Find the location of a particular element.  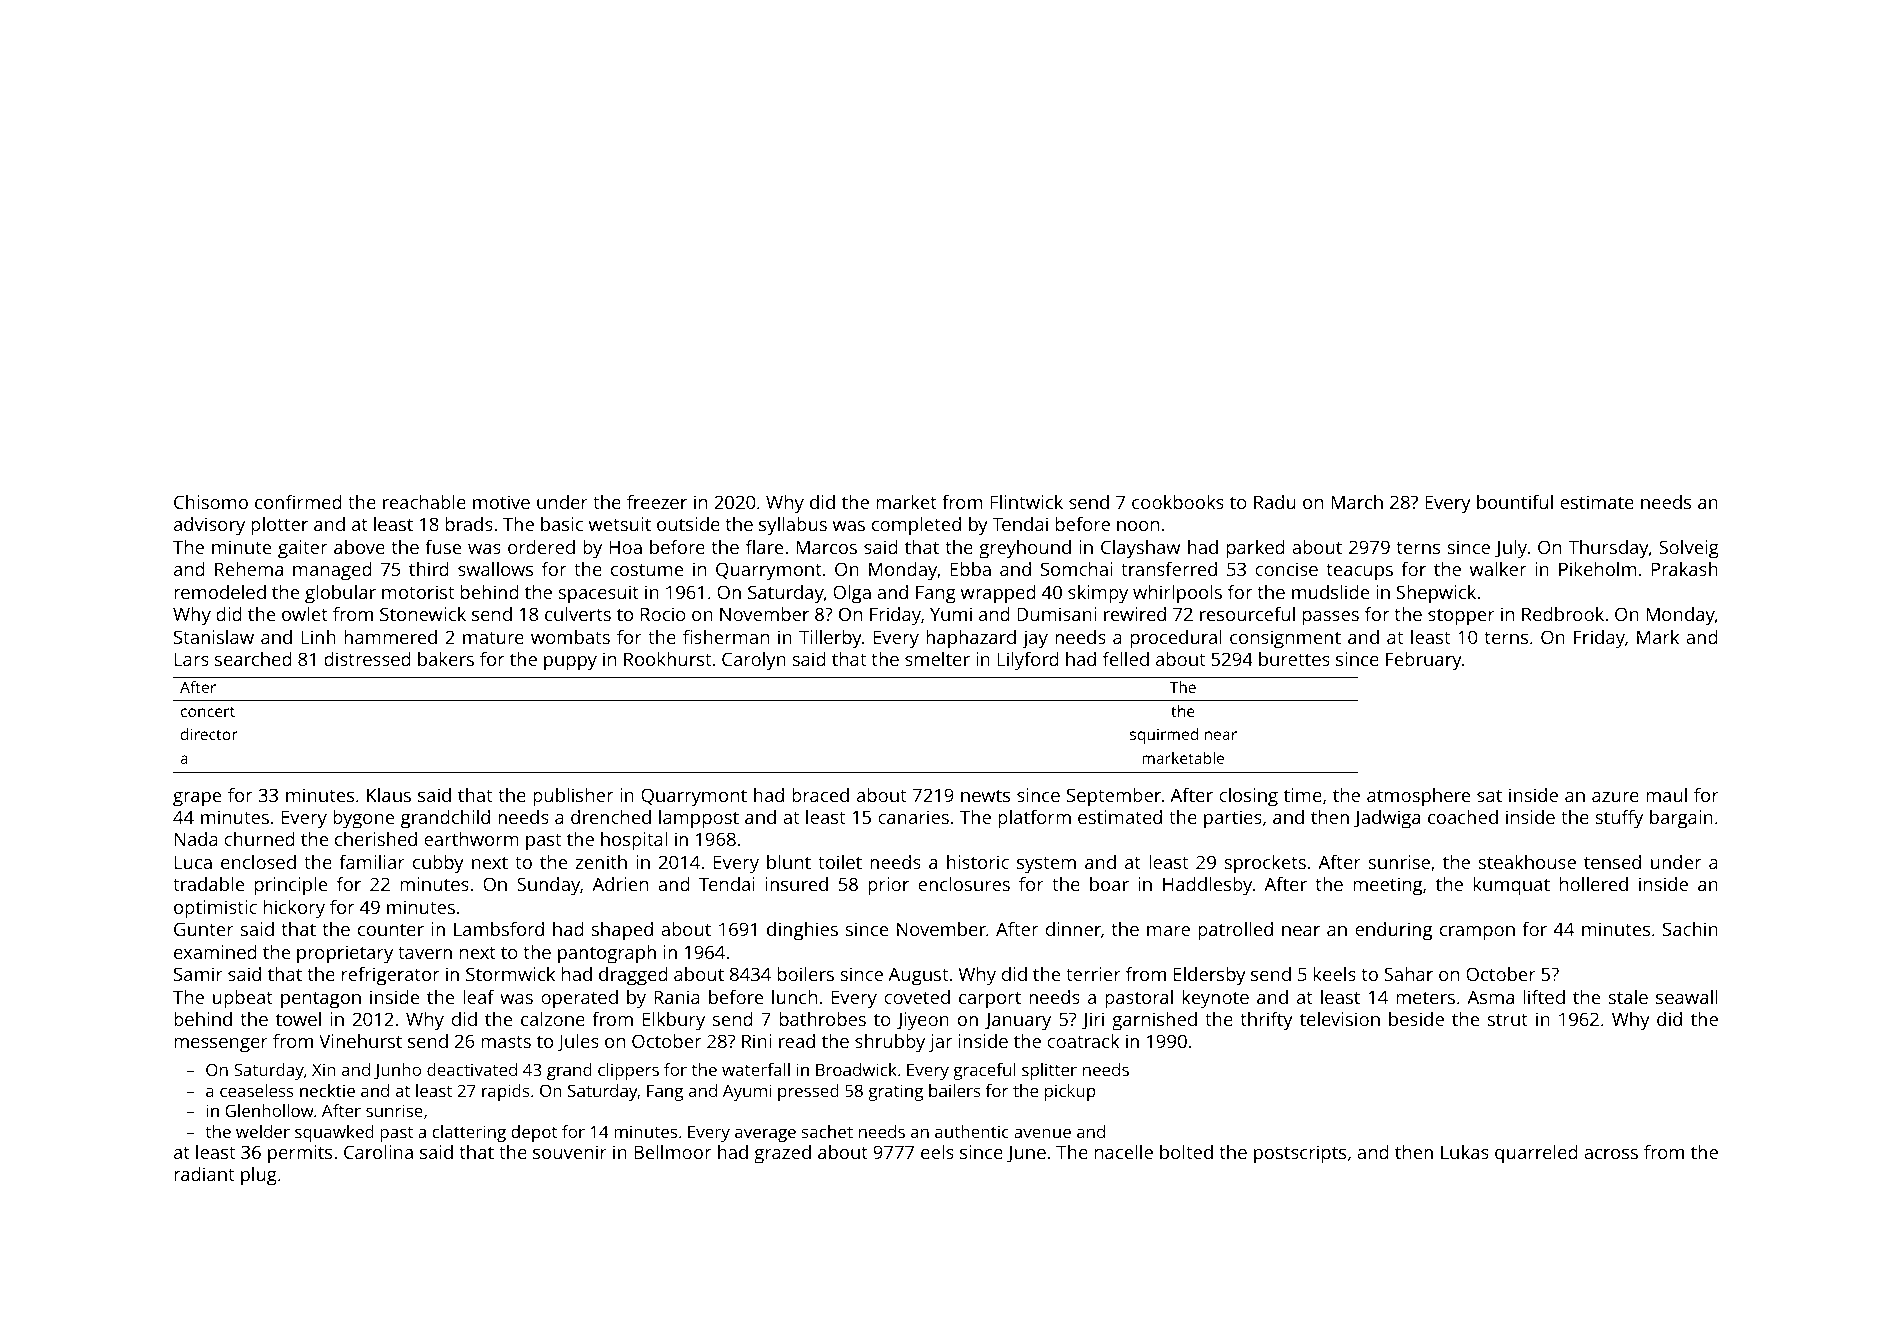

examined is located at coordinates (215, 952).
